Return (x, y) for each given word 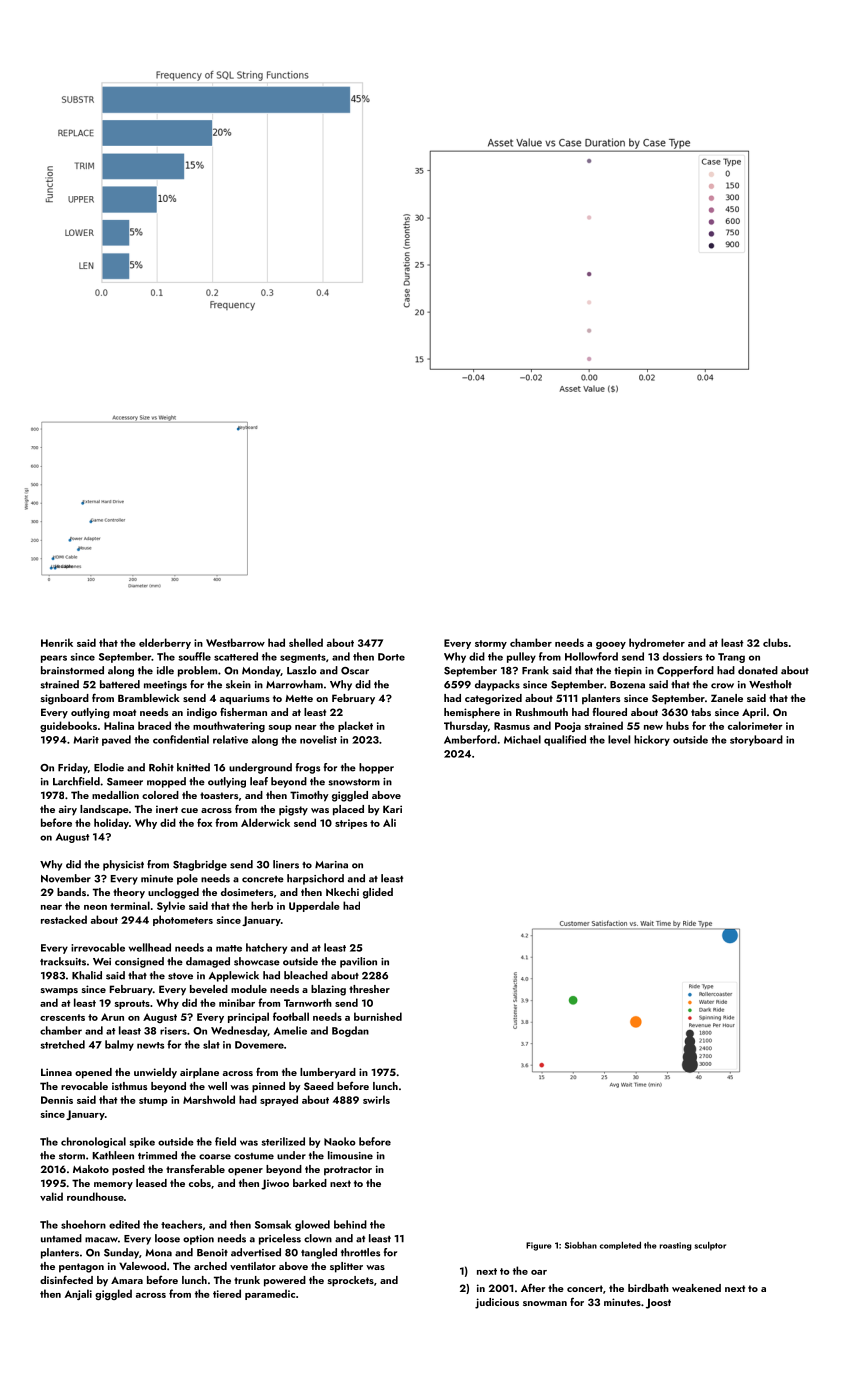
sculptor (710, 1246)
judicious (497, 1303)
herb (262, 905)
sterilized (283, 1141)
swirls (376, 1099)
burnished (378, 1016)
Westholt (770, 684)
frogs (308, 768)
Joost (658, 1303)
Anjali (78, 1294)
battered (120, 684)
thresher (369, 989)
